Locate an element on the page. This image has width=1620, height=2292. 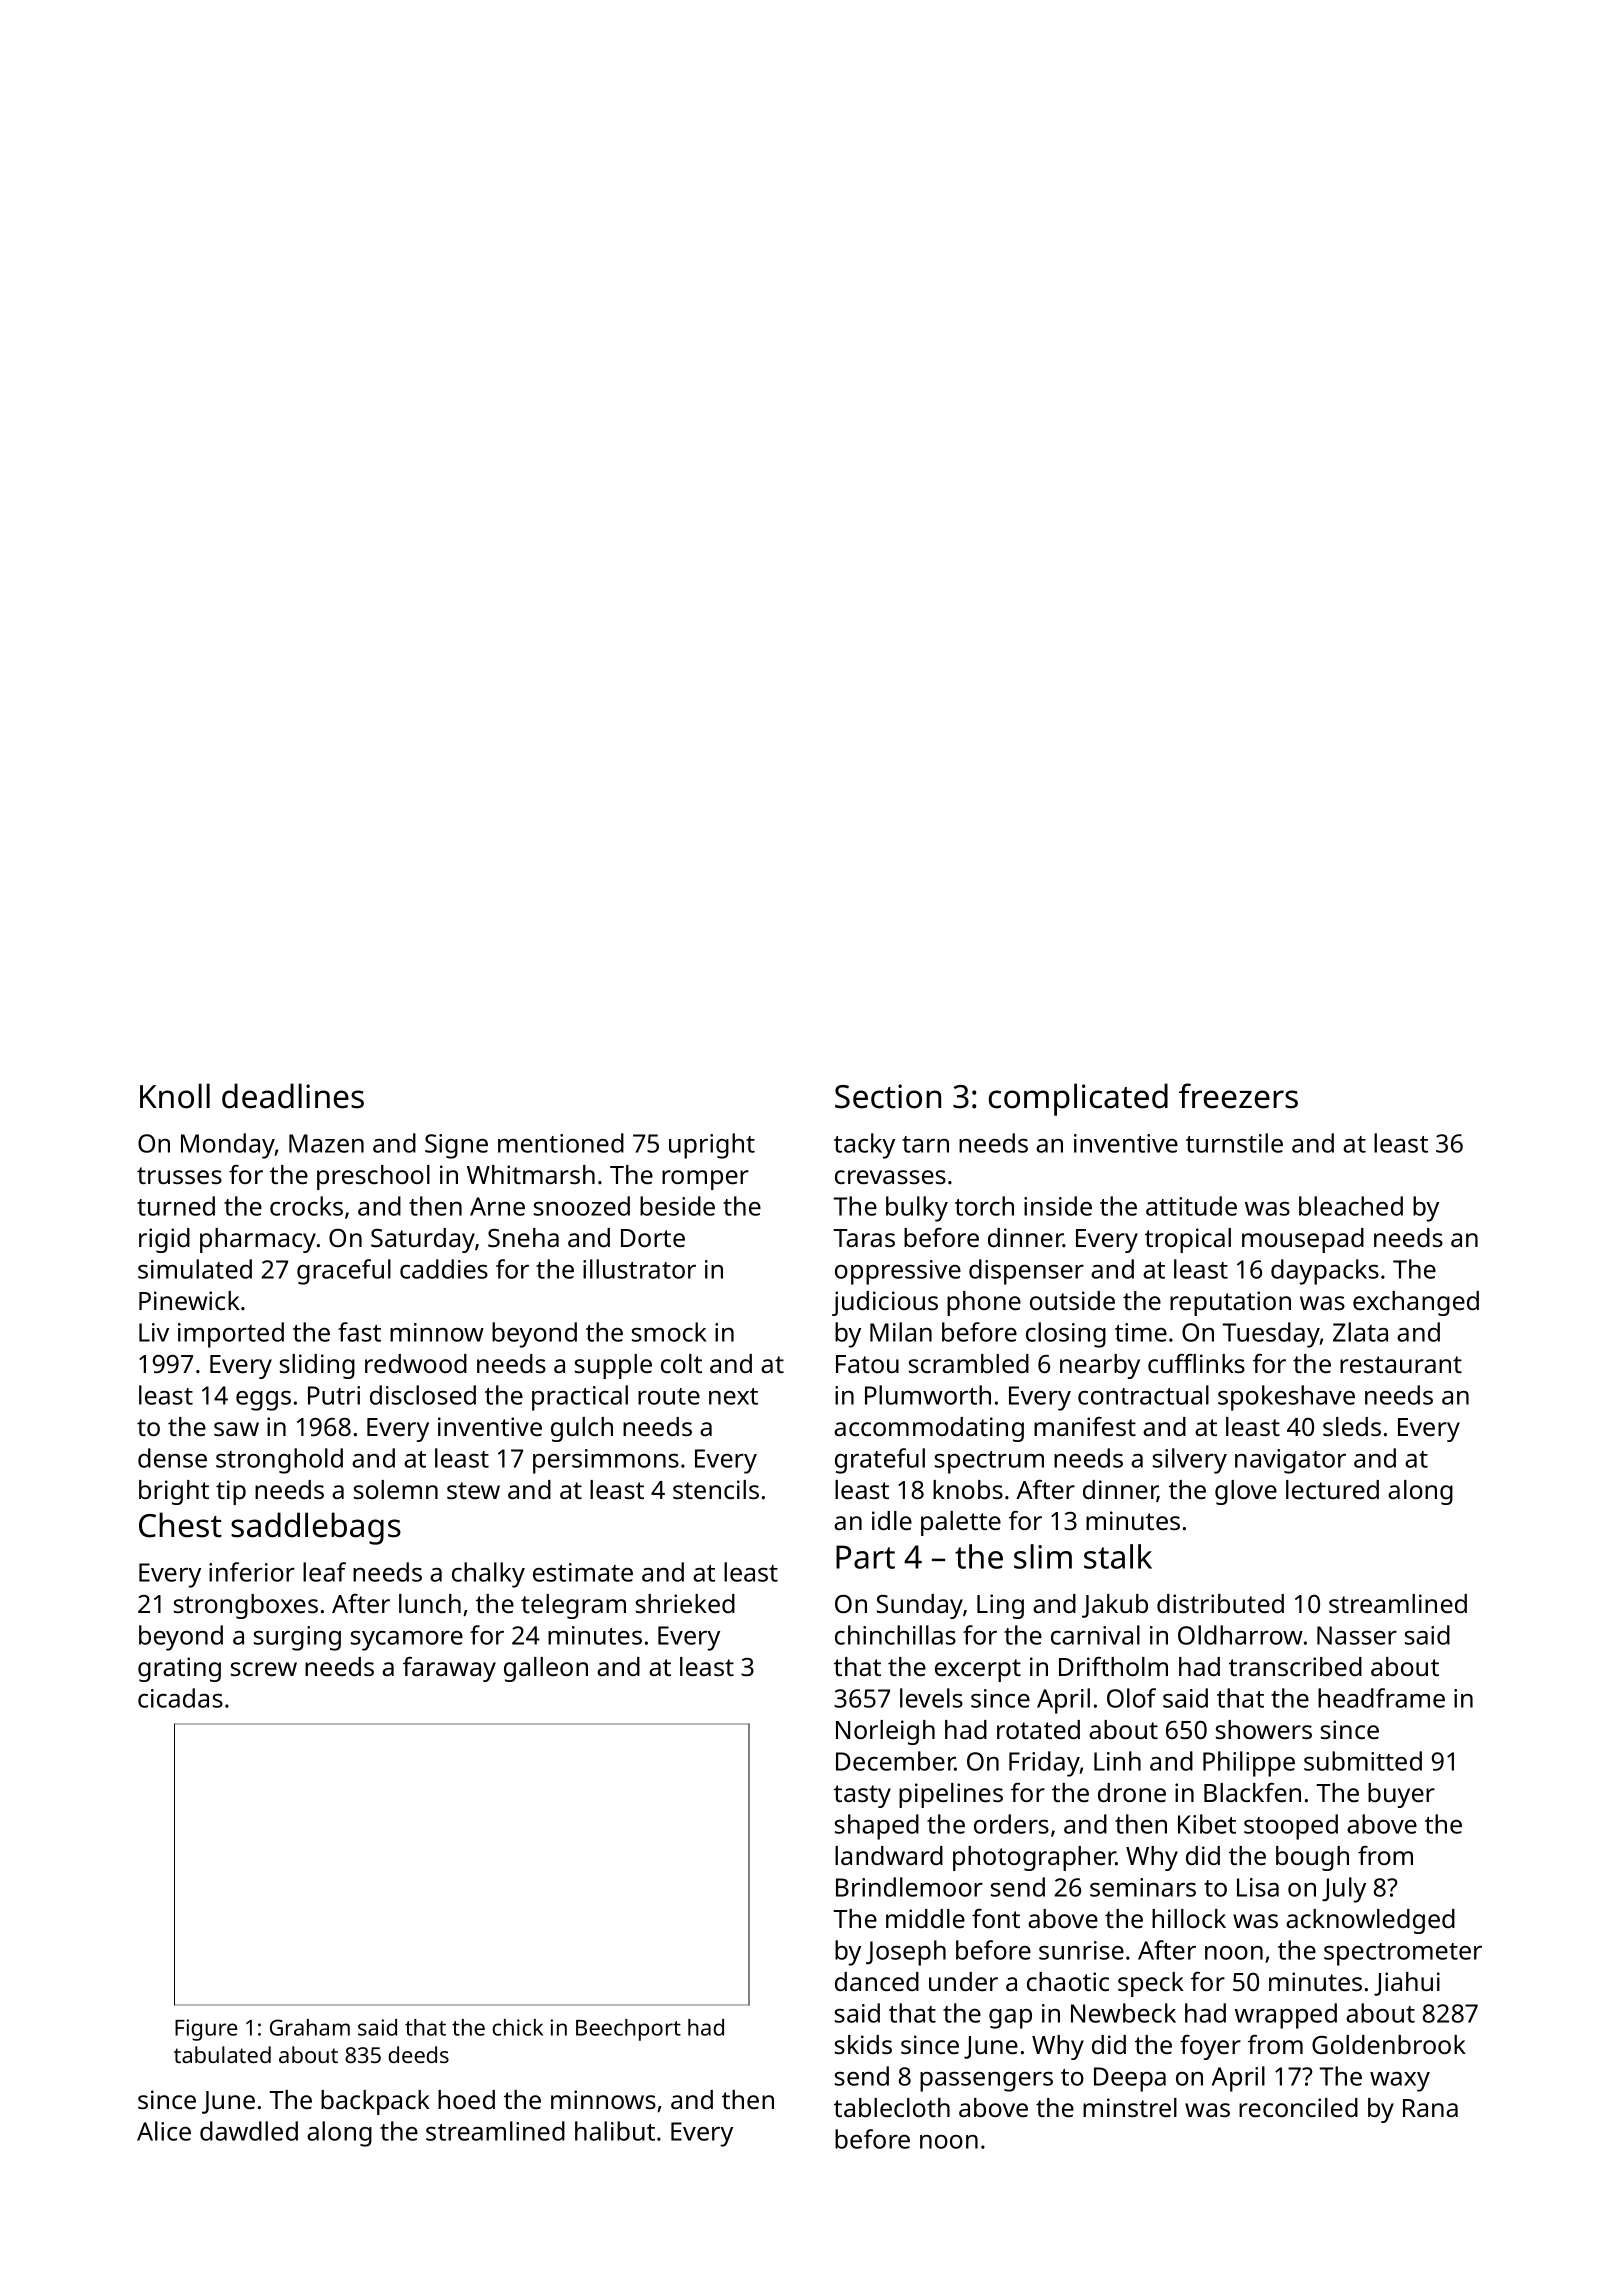
complicated is located at coordinates (1078, 1099).
